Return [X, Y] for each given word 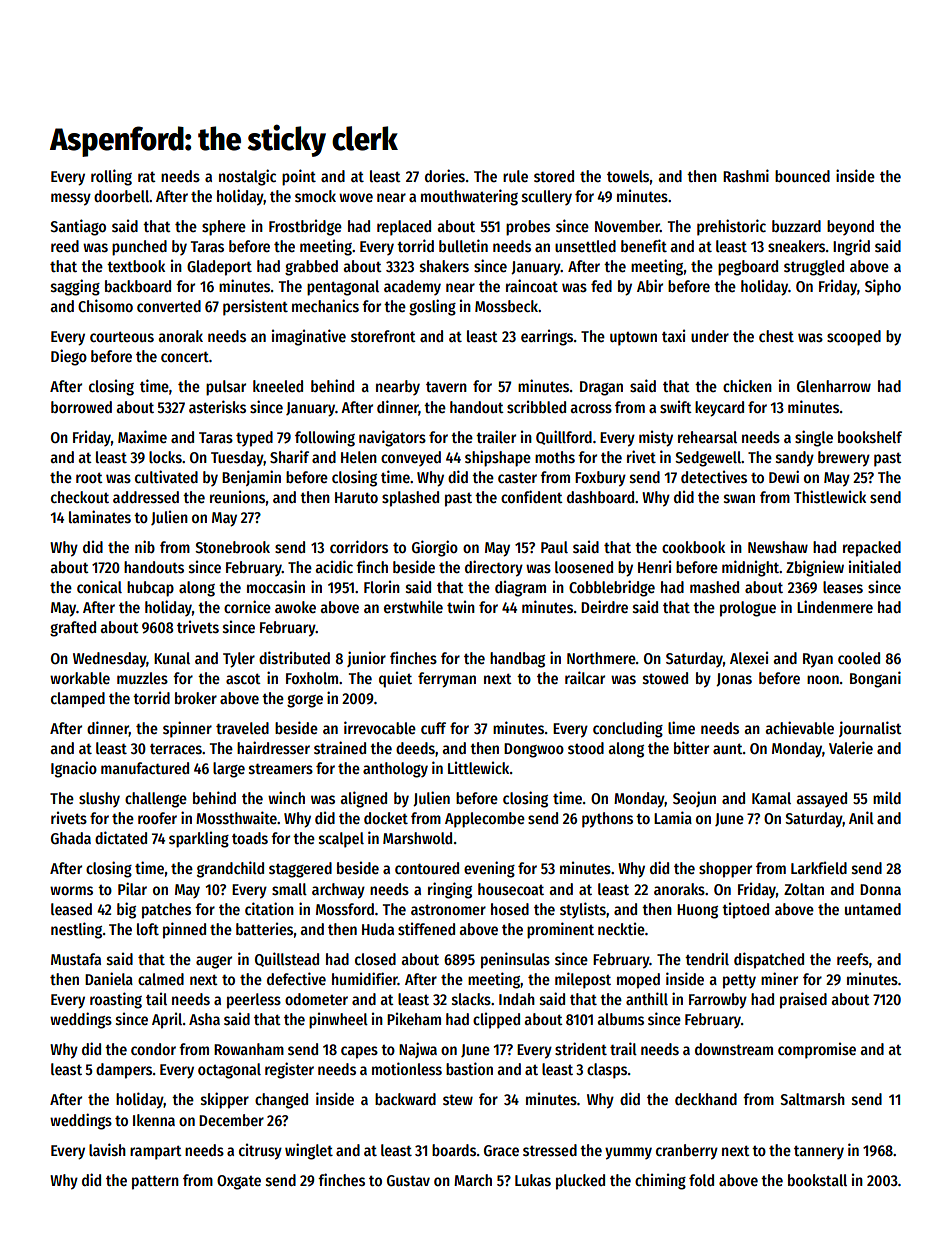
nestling [76, 930]
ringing [450, 890]
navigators [392, 438]
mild [887, 797]
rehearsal [707, 437]
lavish [107, 1150]
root [89, 477]
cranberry [687, 1152]
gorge [305, 701]
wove [356, 197]
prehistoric [731, 227]
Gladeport [219, 268]
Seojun [694, 799]
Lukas [533, 1180]
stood [586, 748]
